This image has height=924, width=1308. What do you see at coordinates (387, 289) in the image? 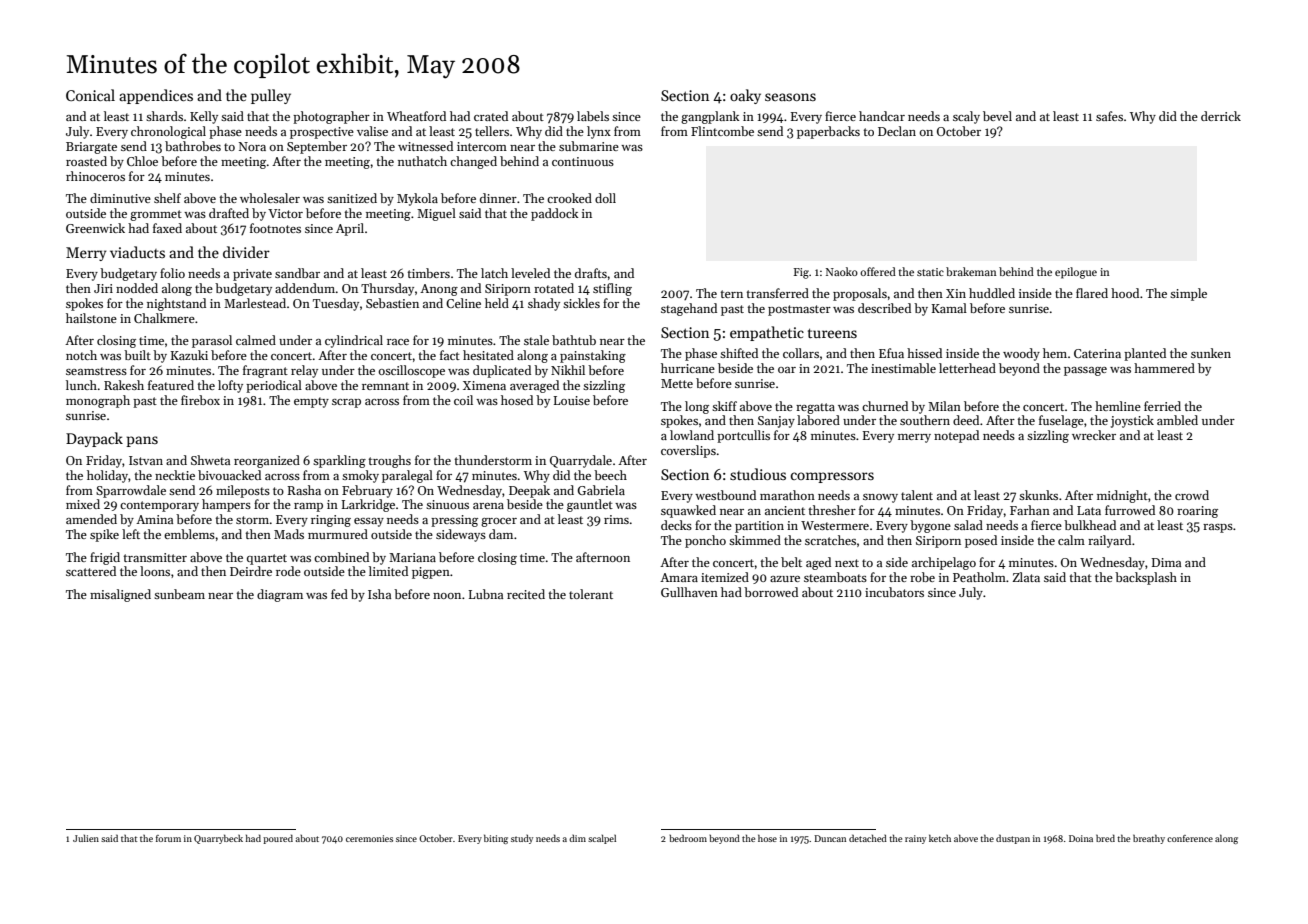
I see `Thursday` at bounding box center [387, 289].
